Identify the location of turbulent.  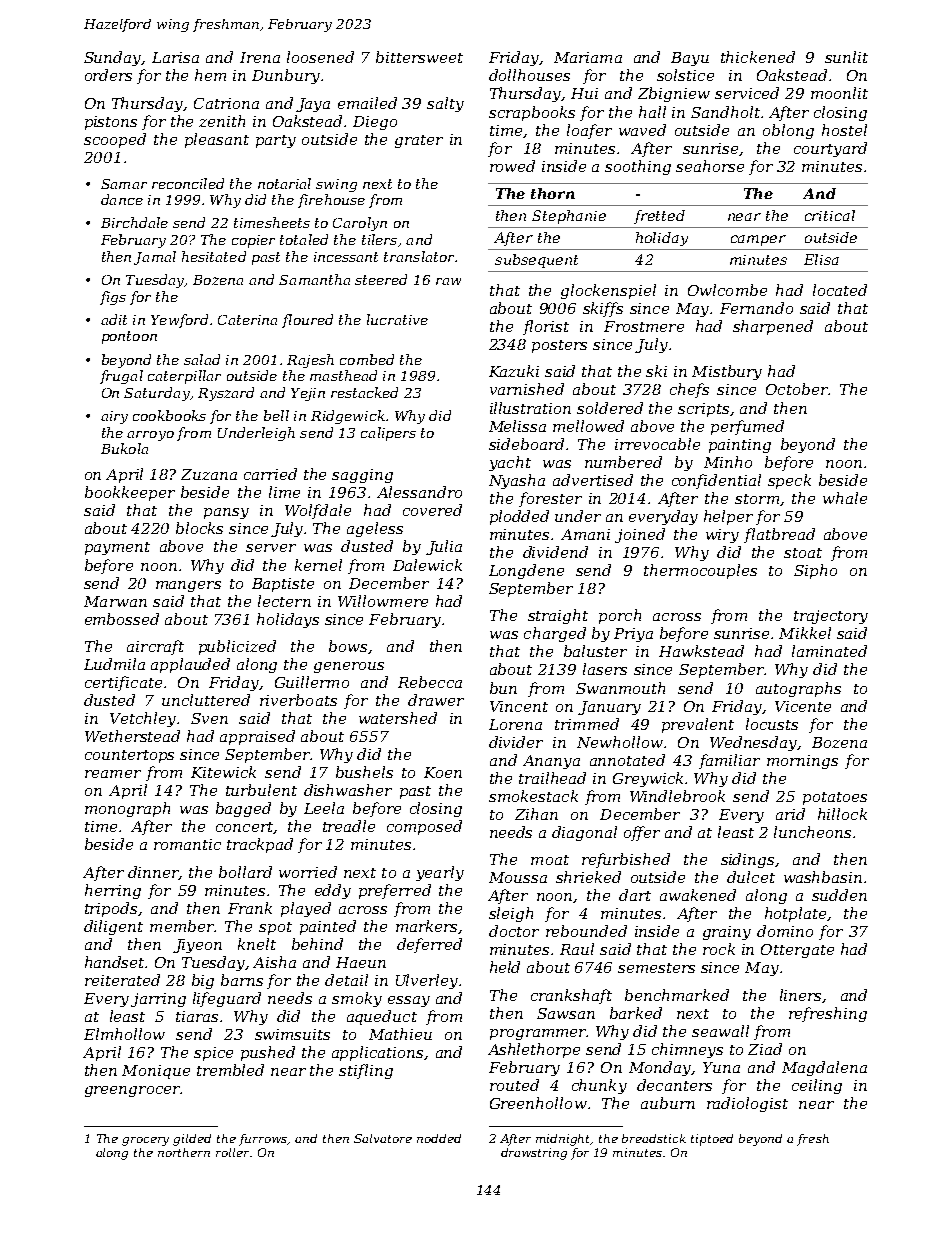
(261, 790).
